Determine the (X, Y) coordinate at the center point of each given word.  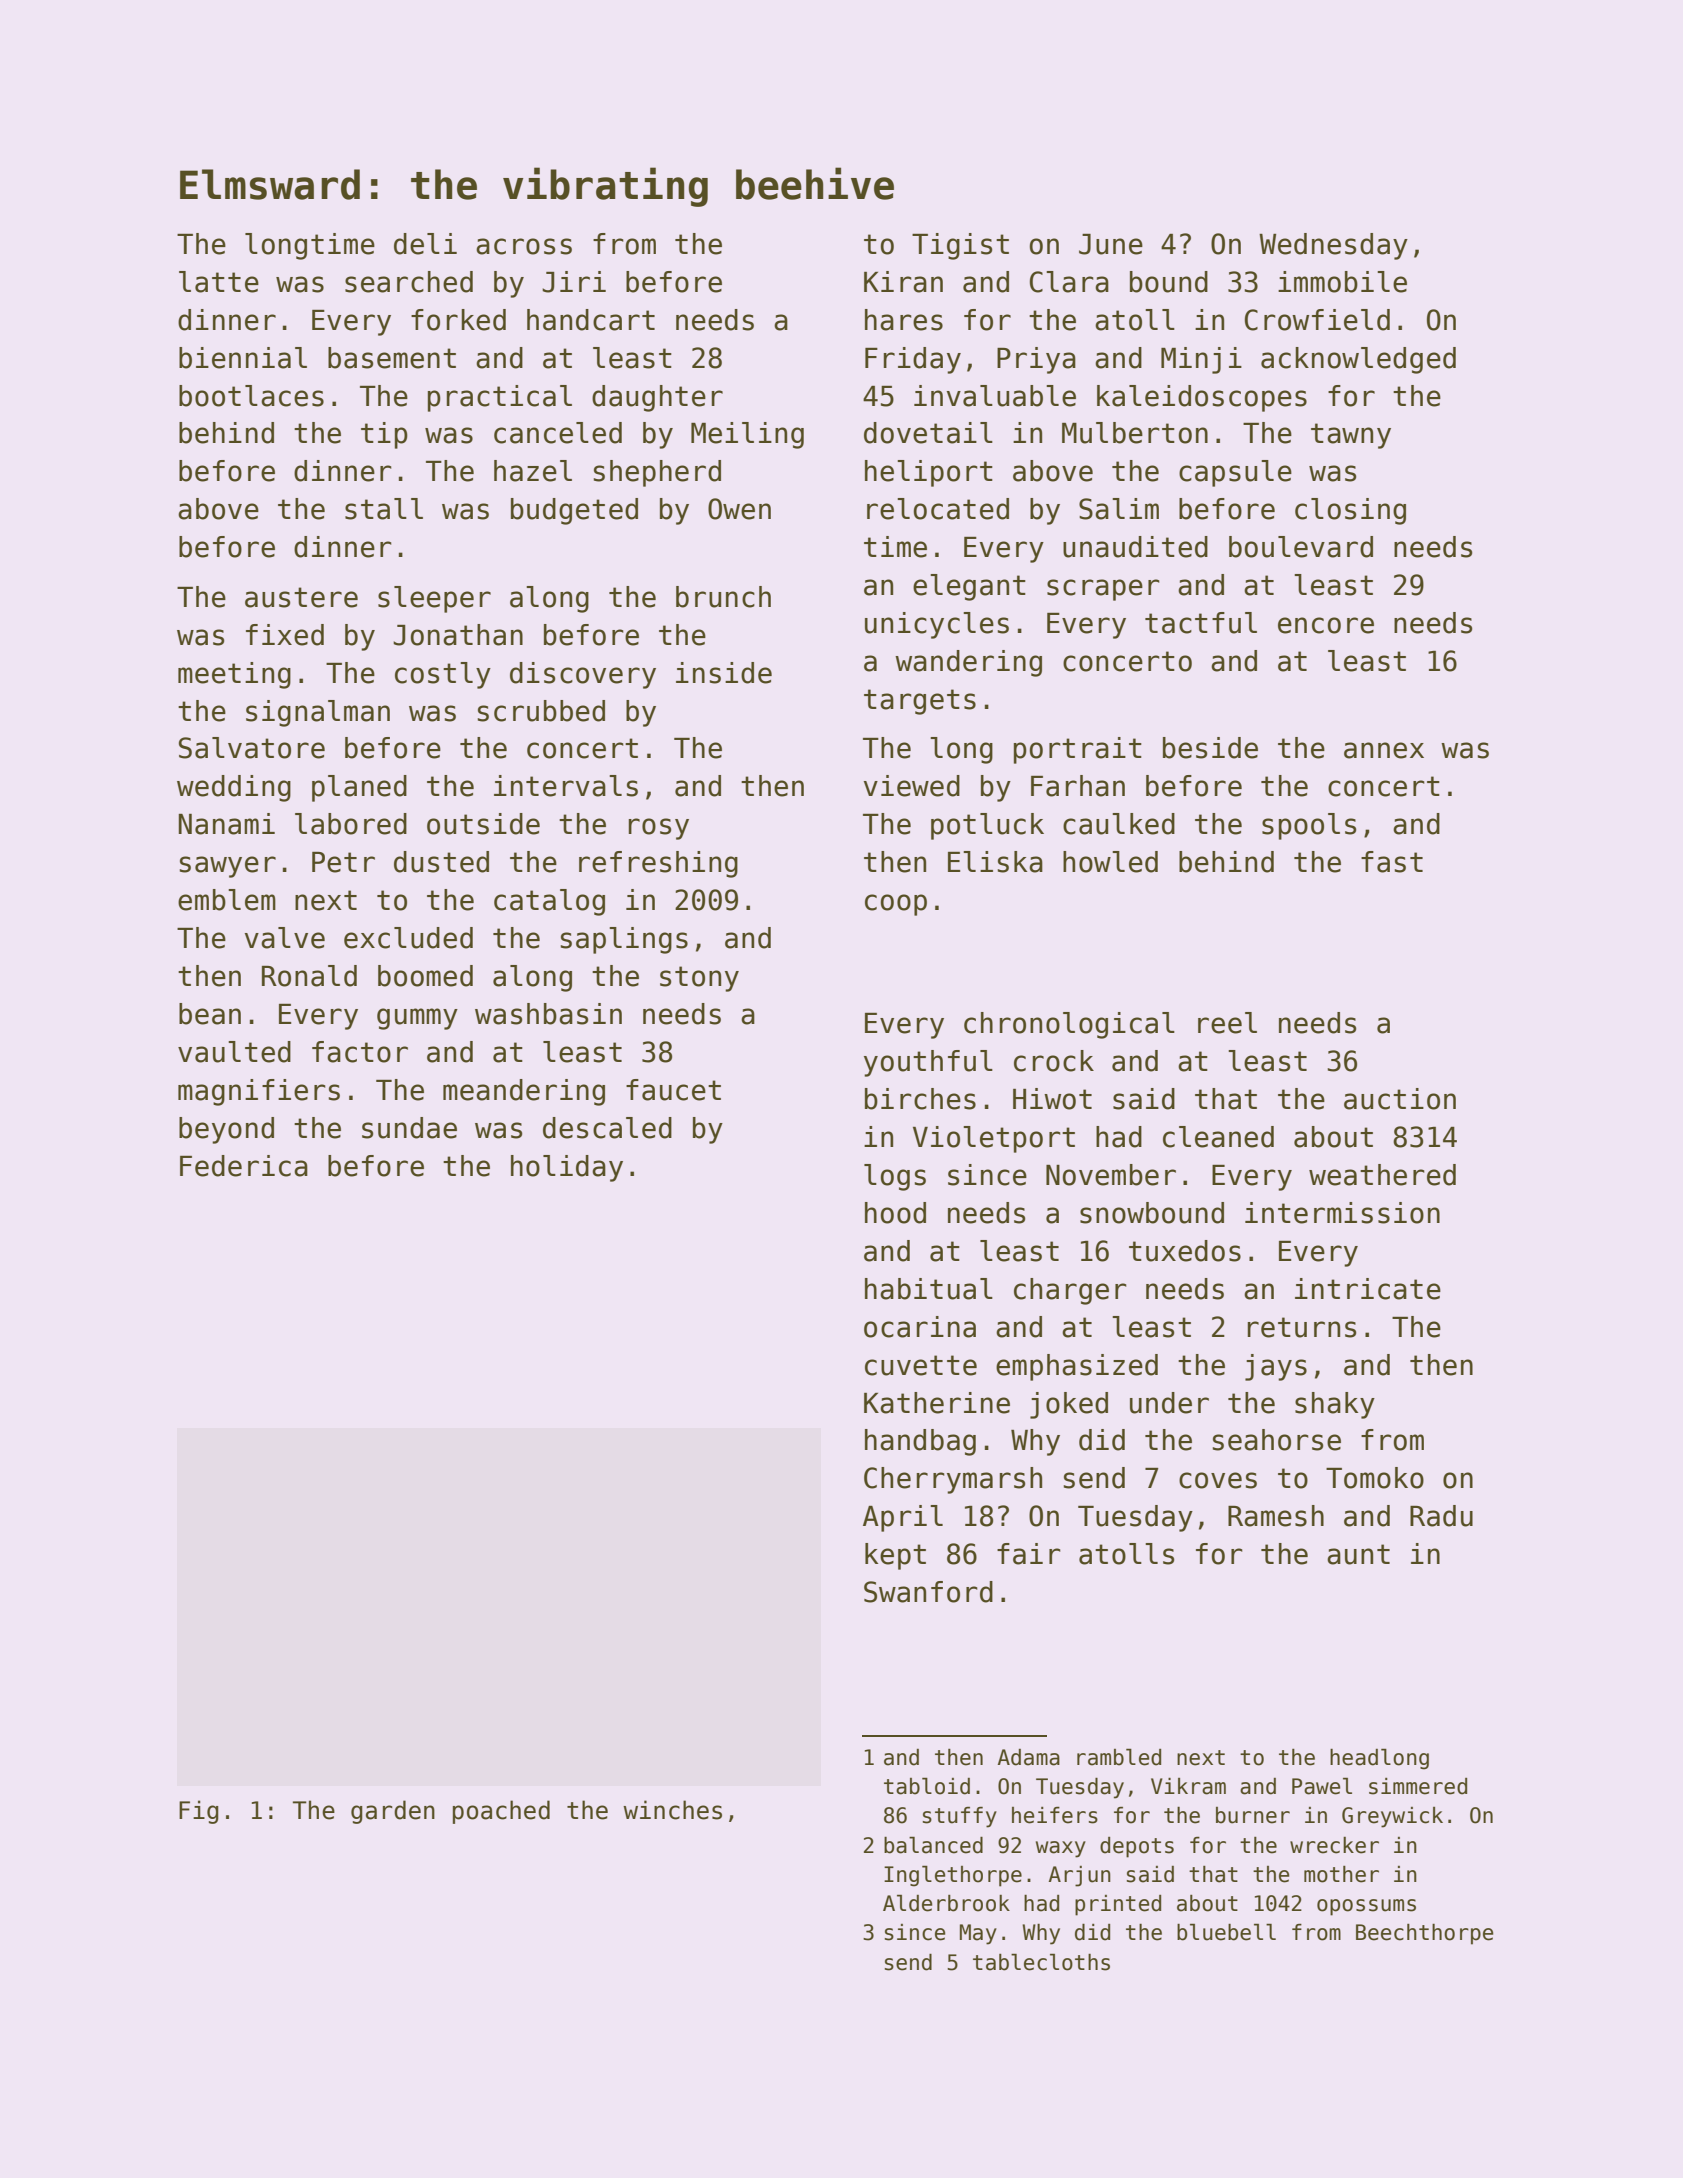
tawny (1351, 436)
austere (301, 597)
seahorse (1277, 1440)
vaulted (234, 1052)
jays (1276, 1367)
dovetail (928, 433)
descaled (607, 1128)
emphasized (1077, 1367)
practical (500, 398)
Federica (244, 1166)
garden (393, 1812)
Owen (739, 509)
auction (1400, 1099)
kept (895, 1556)
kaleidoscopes (1202, 398)
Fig (199, 1812)
